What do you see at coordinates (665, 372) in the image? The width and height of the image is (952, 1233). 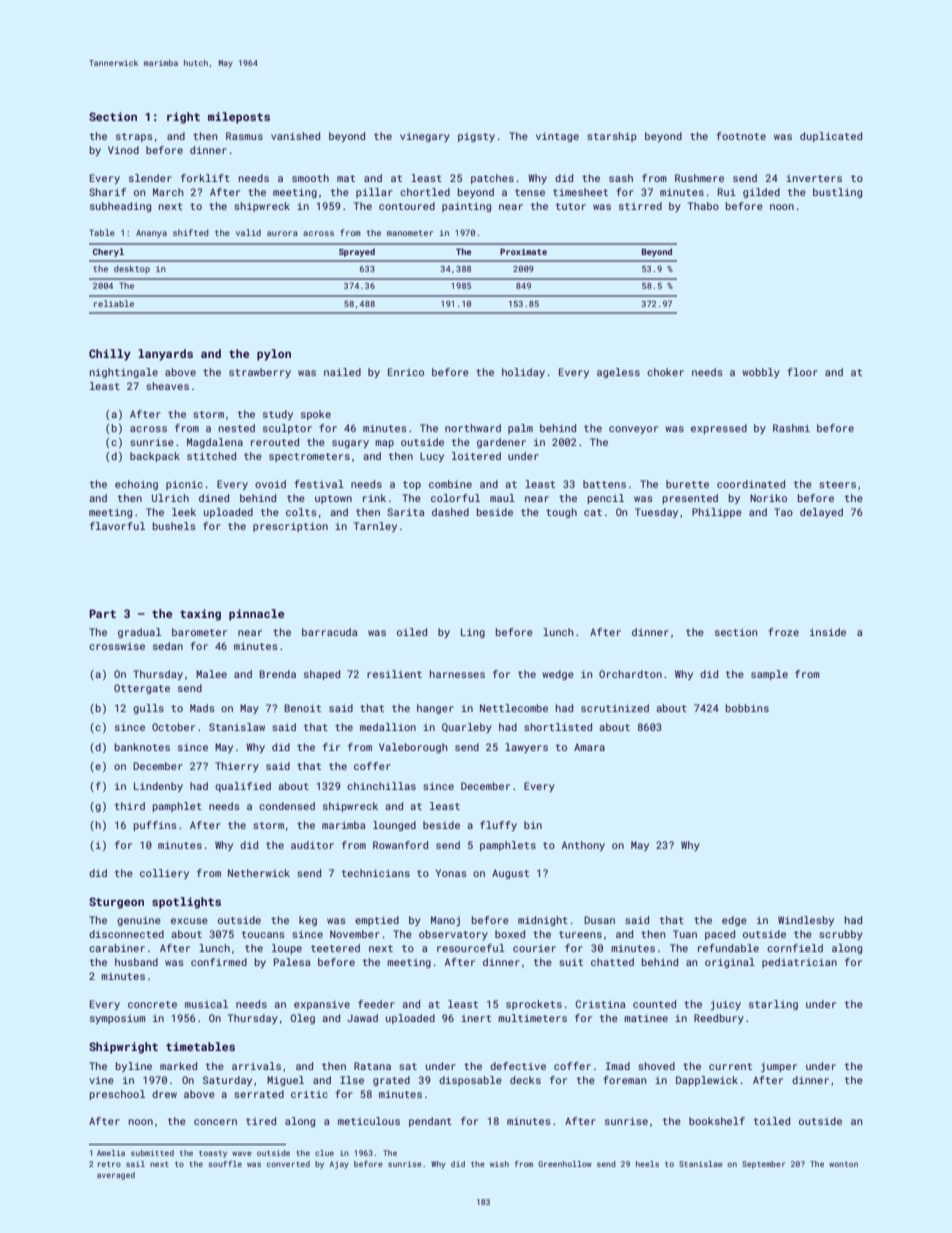 I see `choker` at bounding box center [665, 372].
